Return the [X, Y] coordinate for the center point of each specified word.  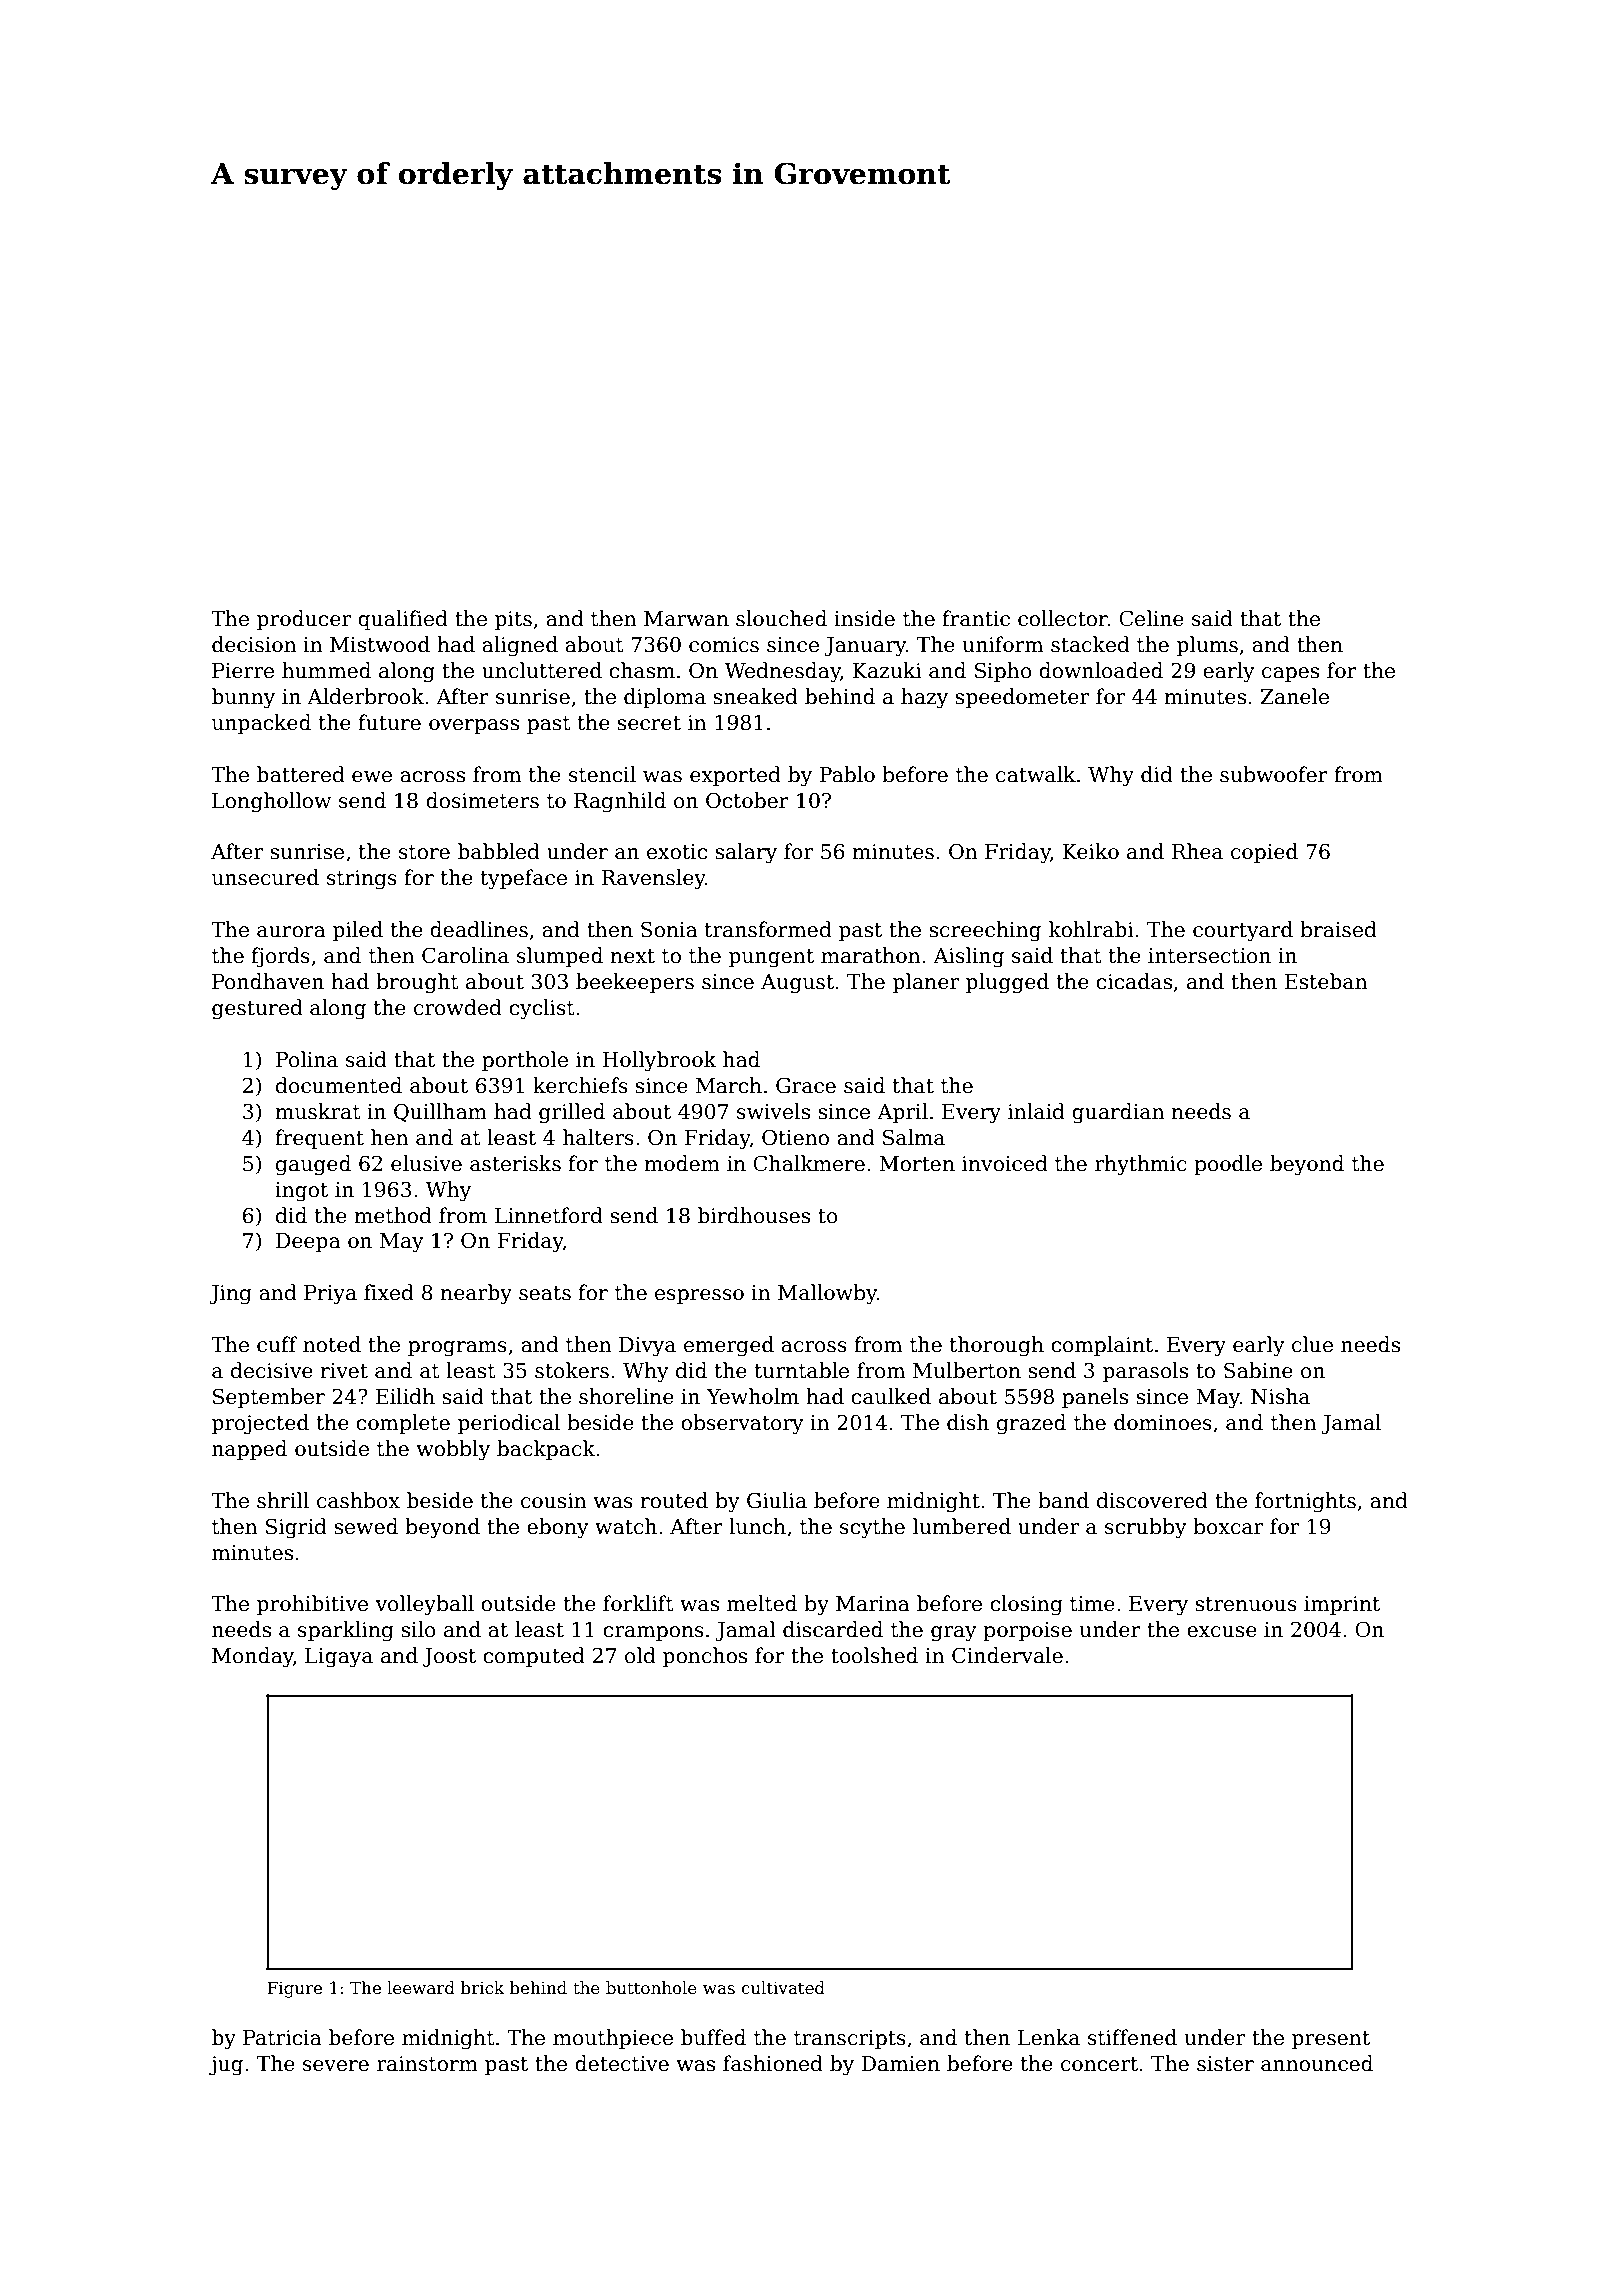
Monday [252, 1657]
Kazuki [887, 670]
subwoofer [1274, 774]
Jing [230, 1295]
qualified [403, 620]
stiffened [1132, 2037]
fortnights [1305, 1502]
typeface [524, 879]
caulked [891, 1396]
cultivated [783, 1988]
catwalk [1036, 774]
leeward [421, 1988]
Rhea [1197, 851]
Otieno [795, 1137]
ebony [558, 1528]
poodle [1228, 1165]
